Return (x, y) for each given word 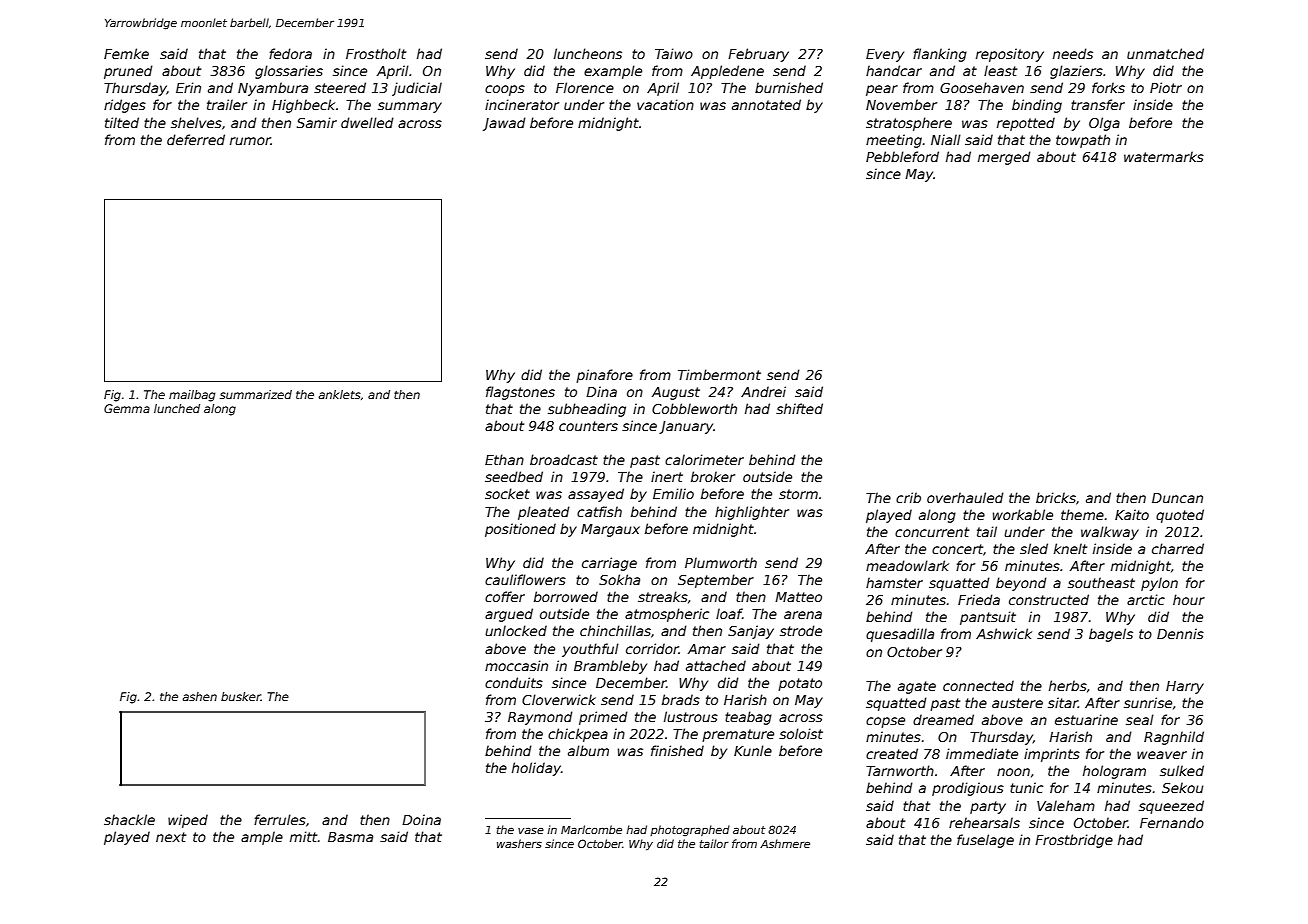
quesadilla (900, 635)
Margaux (610, 530)
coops (505, 90)
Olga (1104, 124)
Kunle (753, 750)
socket (507, 493)
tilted (122, 122)
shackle (129, 819)
